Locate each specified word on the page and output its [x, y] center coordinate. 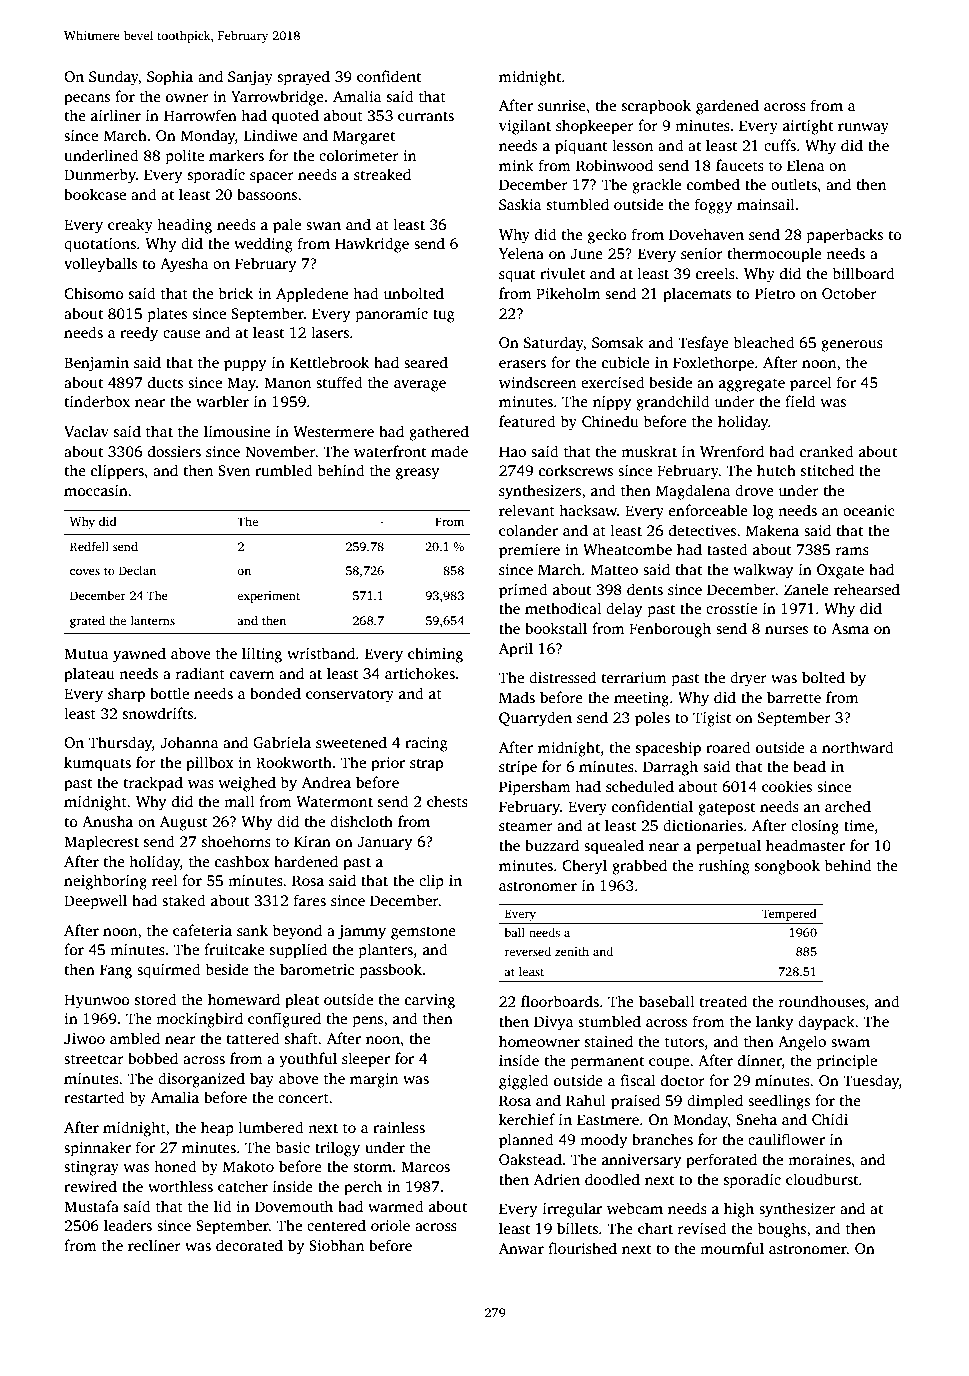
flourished [582, 1248]
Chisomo [94, 293]
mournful [732, 1248]
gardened [727, 107]
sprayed [304, 78]
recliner [154, 1245]
